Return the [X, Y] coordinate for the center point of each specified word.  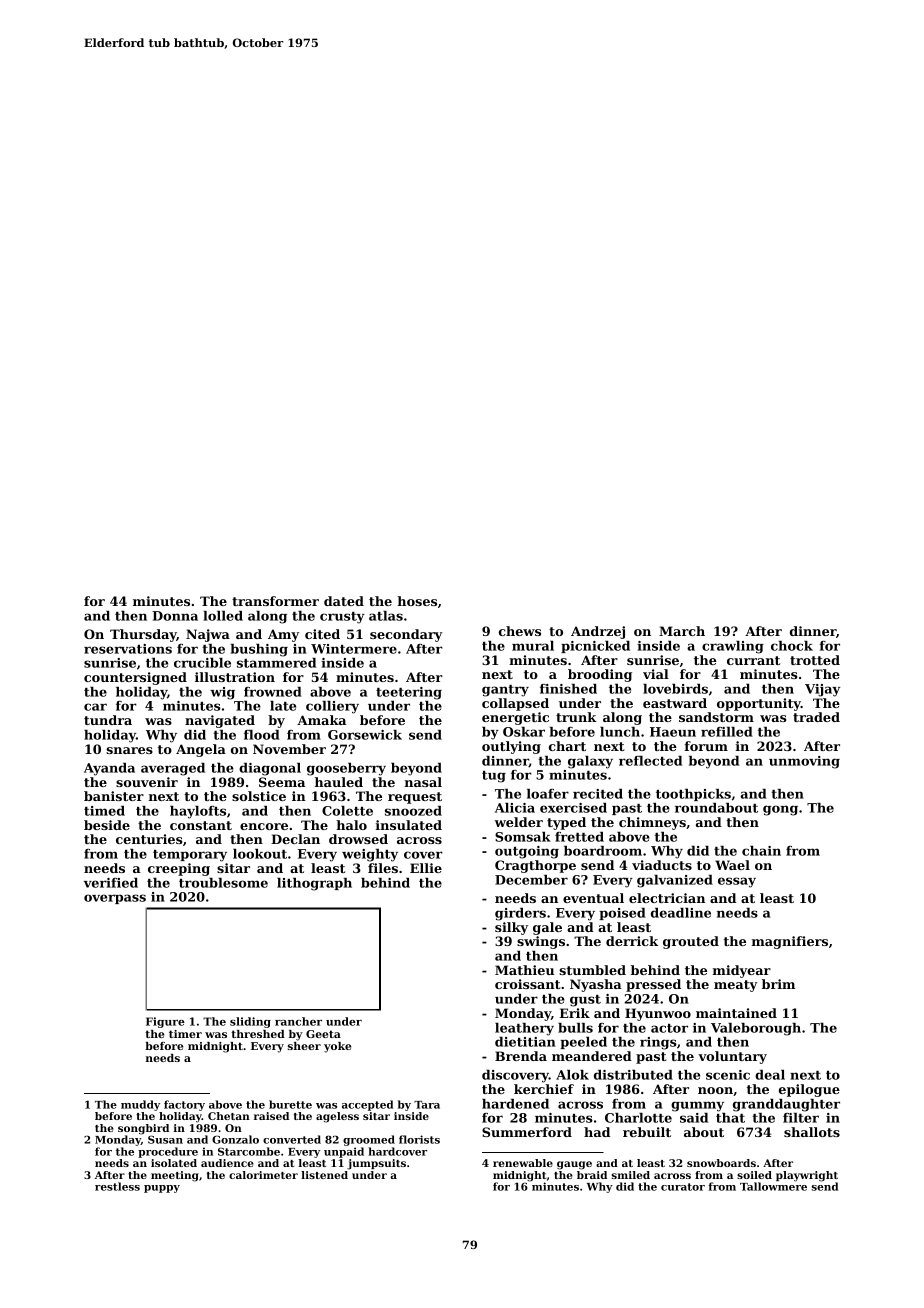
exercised [573, 808]
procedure [168, 1152]
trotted [815, 660]
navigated [220, 721]
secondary [406, 635]
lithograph [314, 884]
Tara [427, 1105]
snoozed [413, 811]
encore [264, 826]
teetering [409, 693]
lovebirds [675, 689]
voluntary [732, 1057]
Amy [283, 635]
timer [185, 1034]
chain [761, 851]
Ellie [426, 868]
